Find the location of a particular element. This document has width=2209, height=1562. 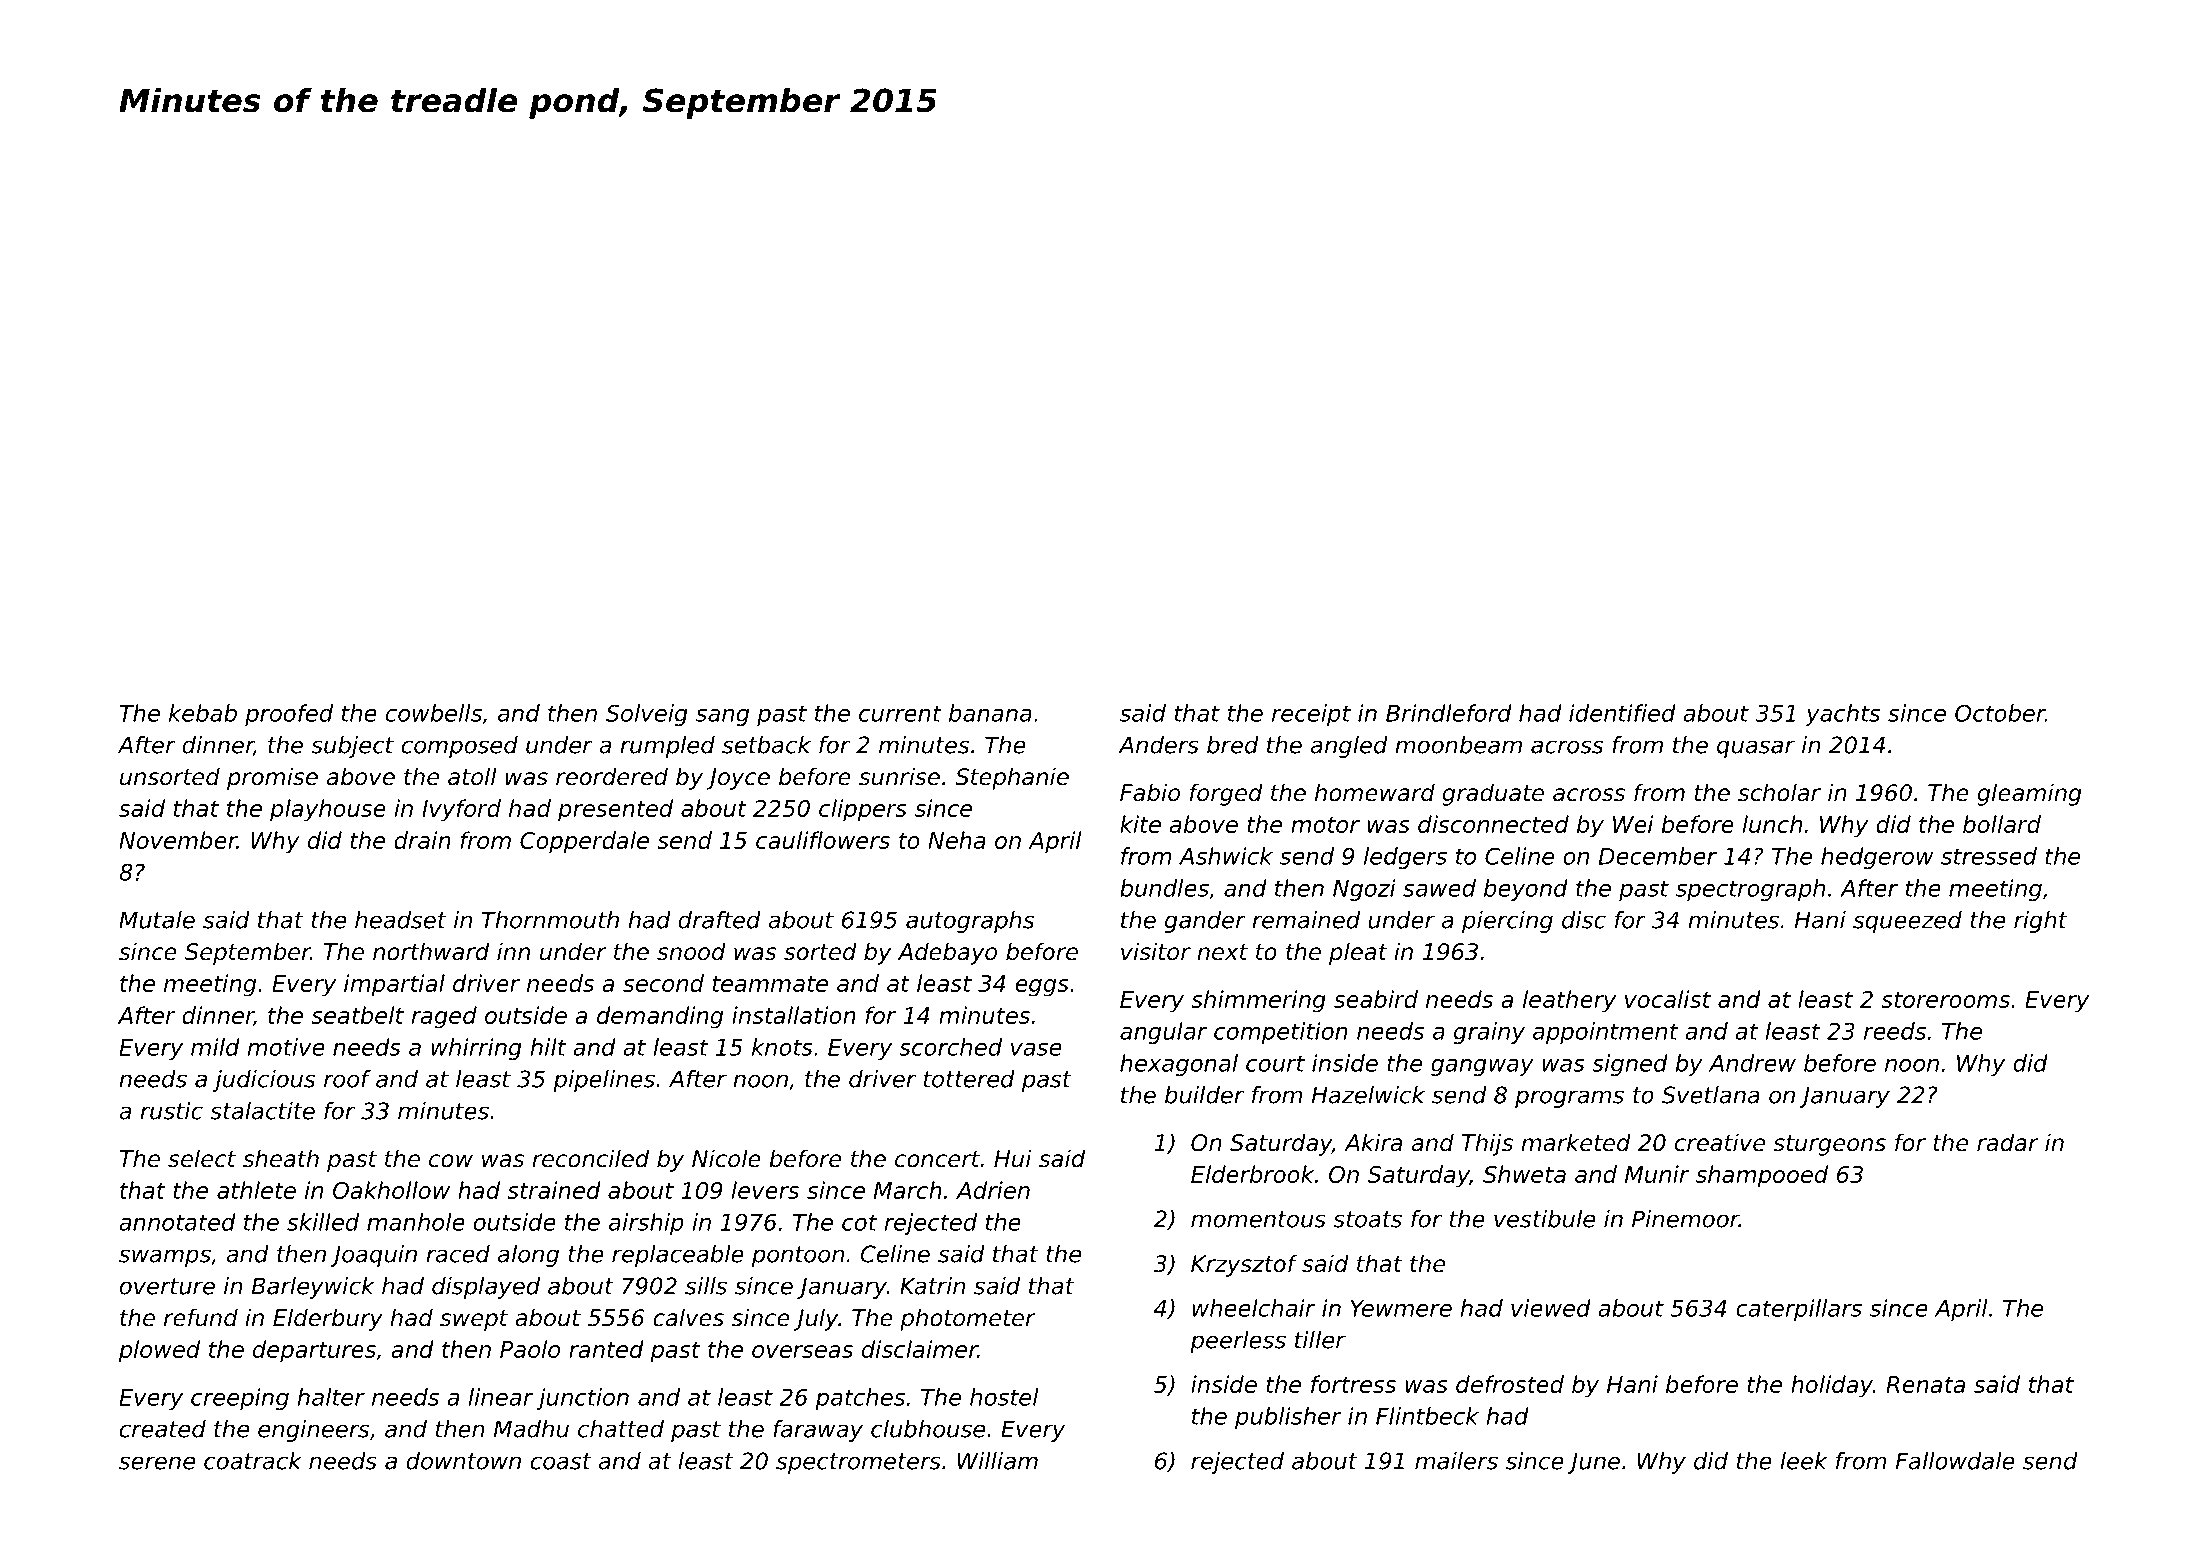

manhole is located at coordinates (416, 1222).
